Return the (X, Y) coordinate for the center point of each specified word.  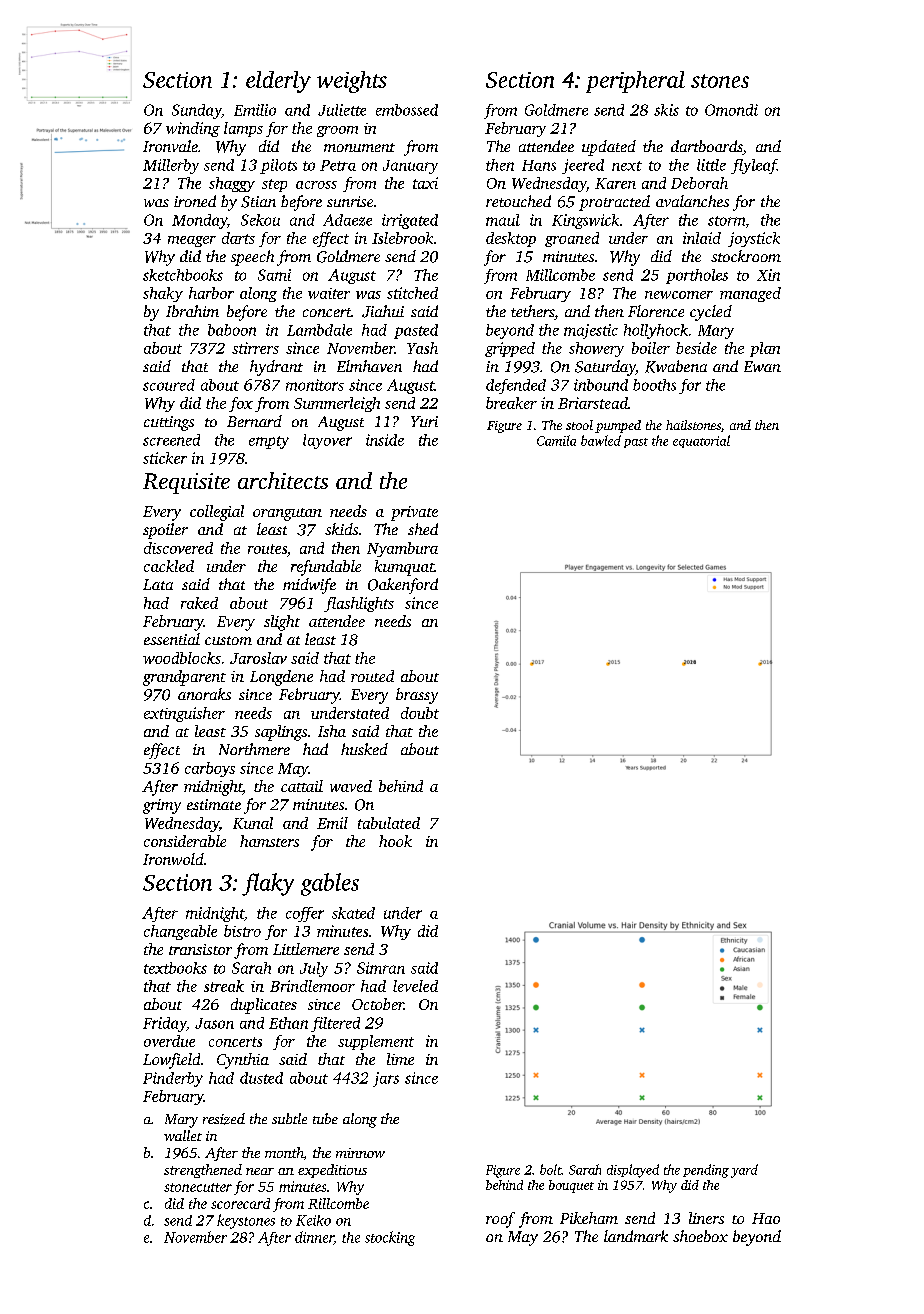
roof (500, 1220)
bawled (601, 440)
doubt (420, 713)
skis (666, 110)
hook (395, 841)
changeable (180, 932)
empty (269, 442)
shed (423, 529)
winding (193, 129)
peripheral (635, 82)
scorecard (240, 1203)
